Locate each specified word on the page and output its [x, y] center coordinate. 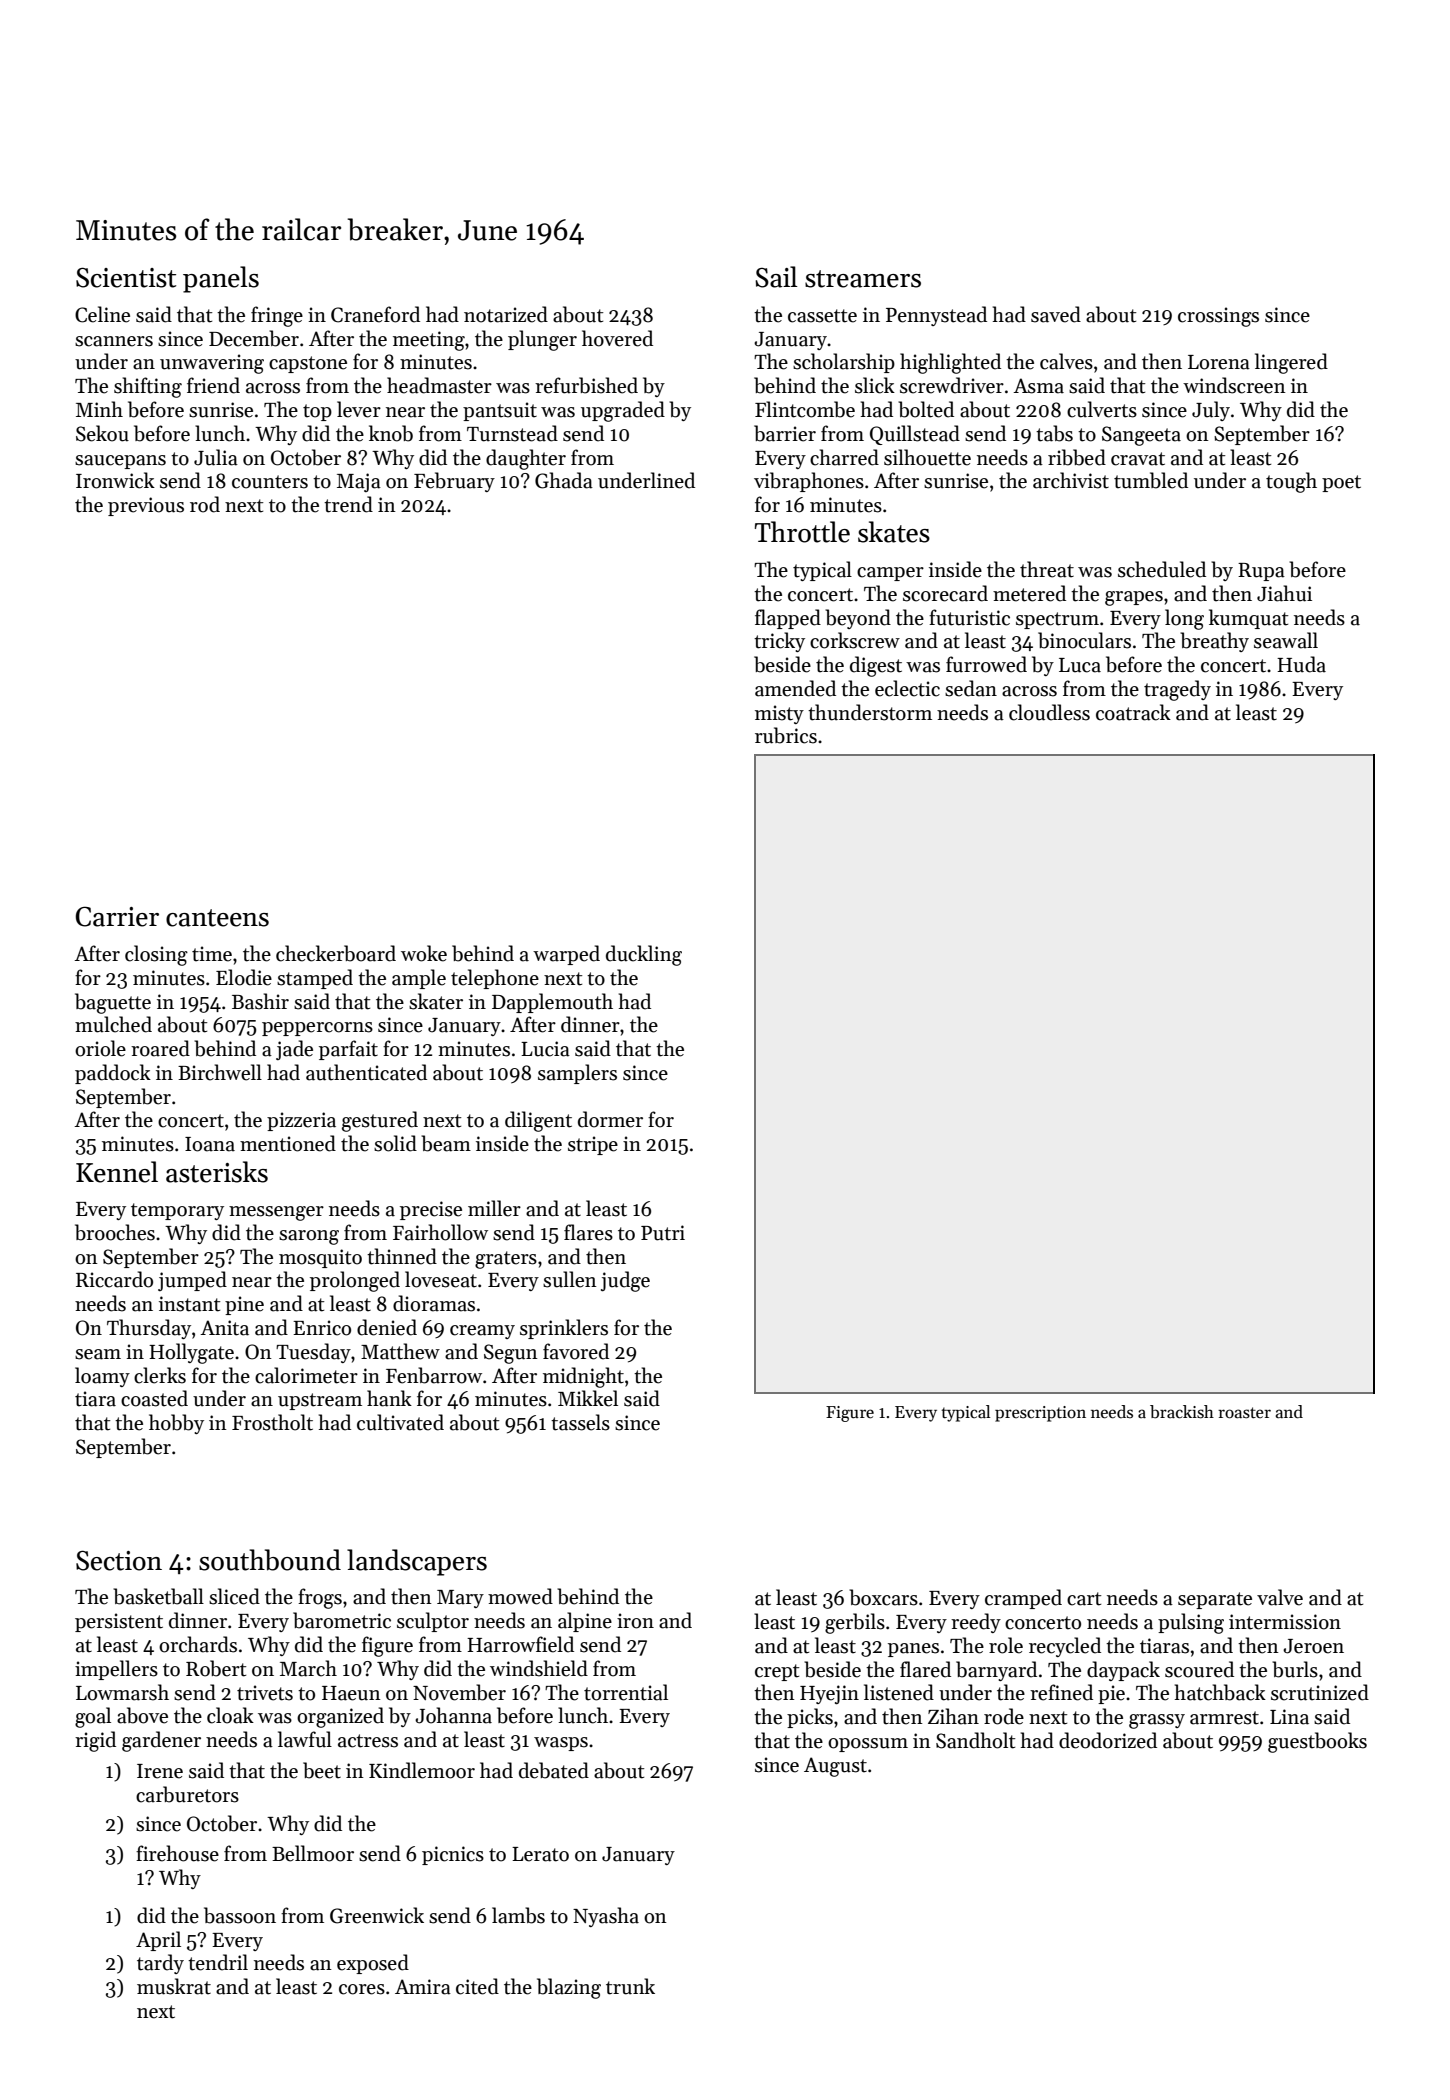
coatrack [1133, 712]
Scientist [126, 278]
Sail [776, 277]
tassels [580, 1422]
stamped [315, 979]
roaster [1244, 1413]
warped [566, 955]
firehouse [177, 1853]
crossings [1218, 317]
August [835, 1767]
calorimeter [306, 1375]
